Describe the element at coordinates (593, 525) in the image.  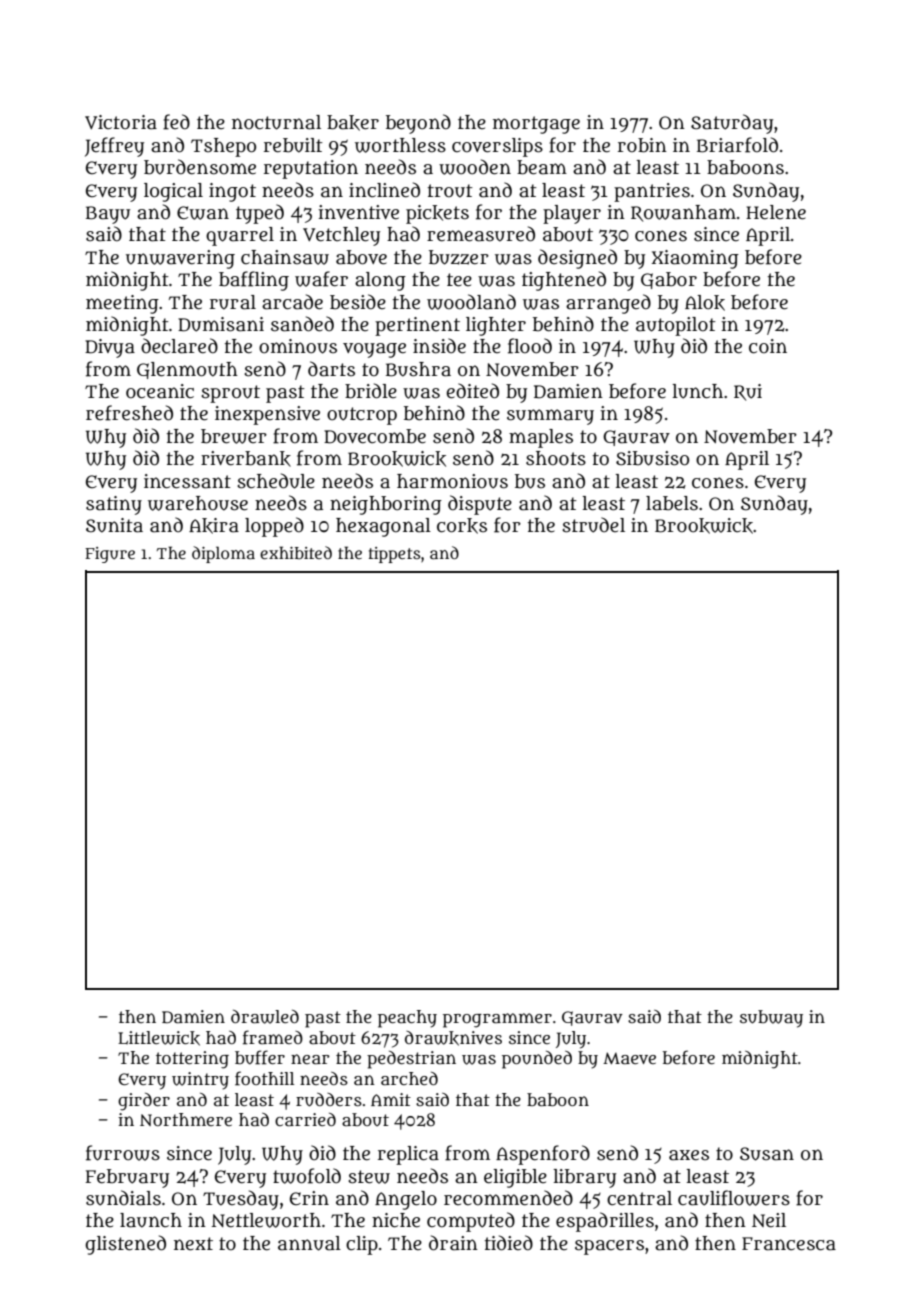
I see `strudel` at that location.
